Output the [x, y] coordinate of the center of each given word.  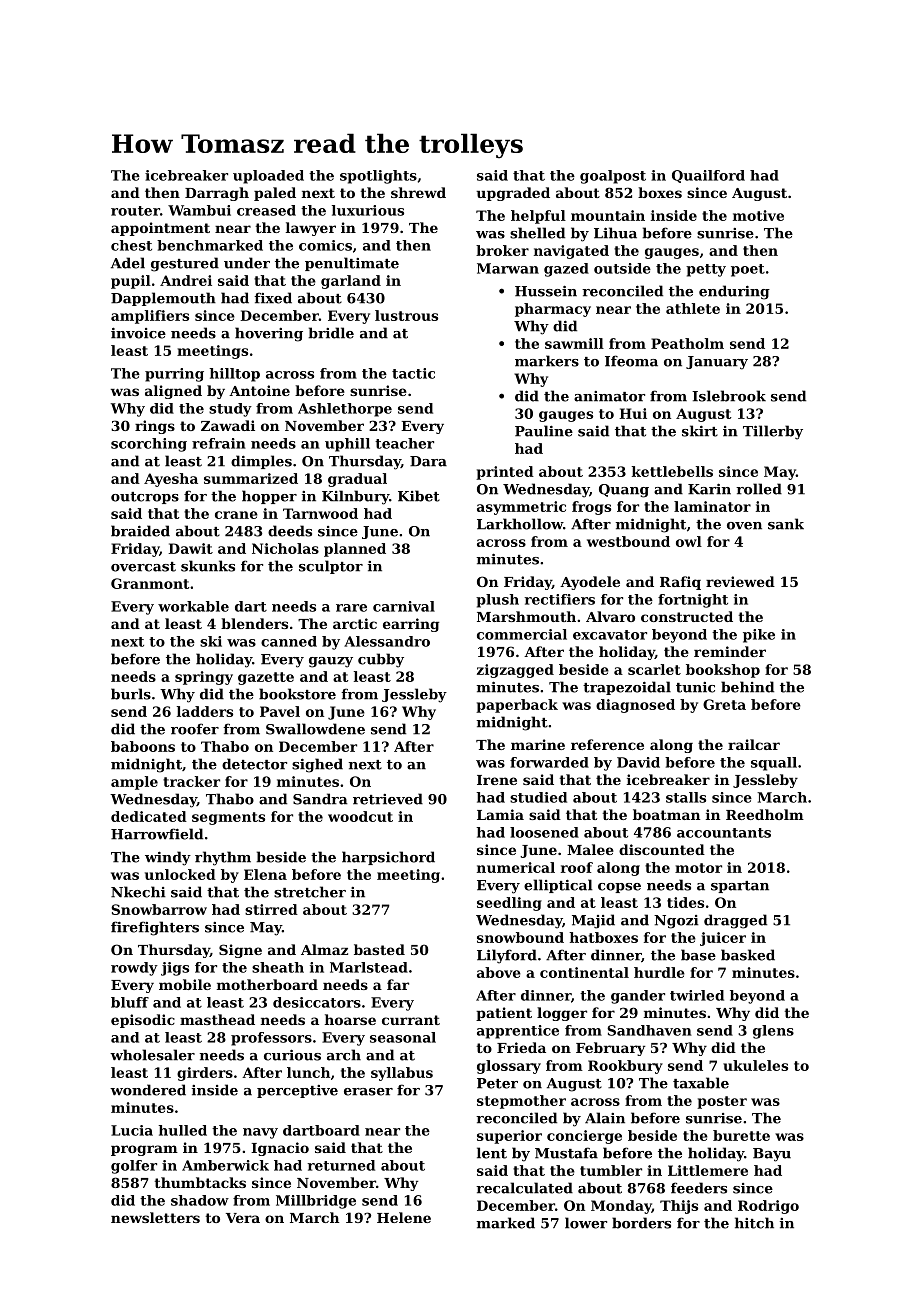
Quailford [708, 176]
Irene [497, 780]
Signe [240, 951]
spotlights [378, 177]
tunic [695, 687]
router [135, 211]
